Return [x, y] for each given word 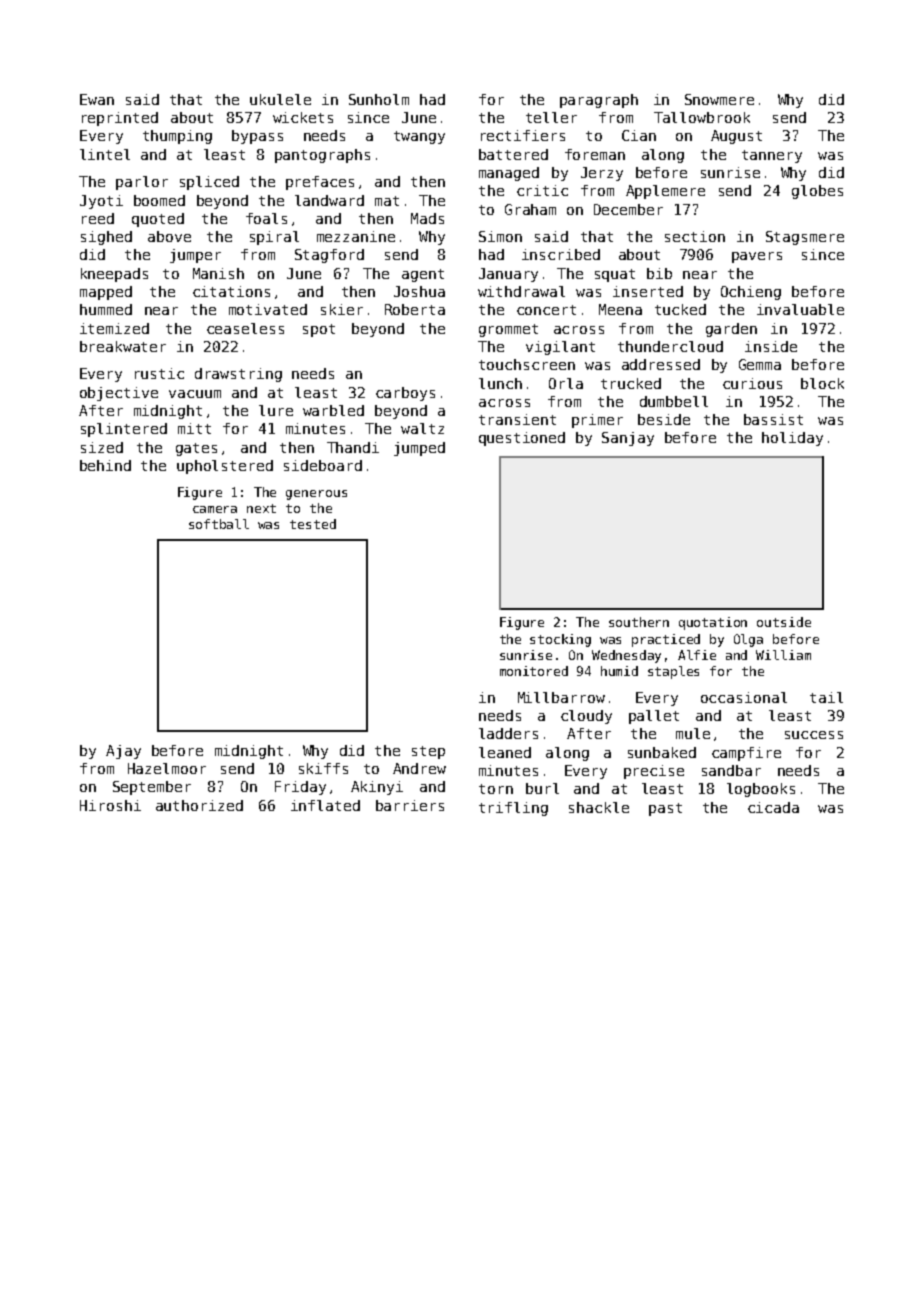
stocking [560, 640]
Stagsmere [805, 238]
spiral [274, 238]
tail [826, 697]
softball [219, 524]
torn [496, 789]
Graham [530, 209]
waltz [422, 428]
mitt [194, 428]
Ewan [97, 99]
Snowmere [719, 99]
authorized [199, 805]
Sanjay [628, 439]
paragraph [599, 101]
